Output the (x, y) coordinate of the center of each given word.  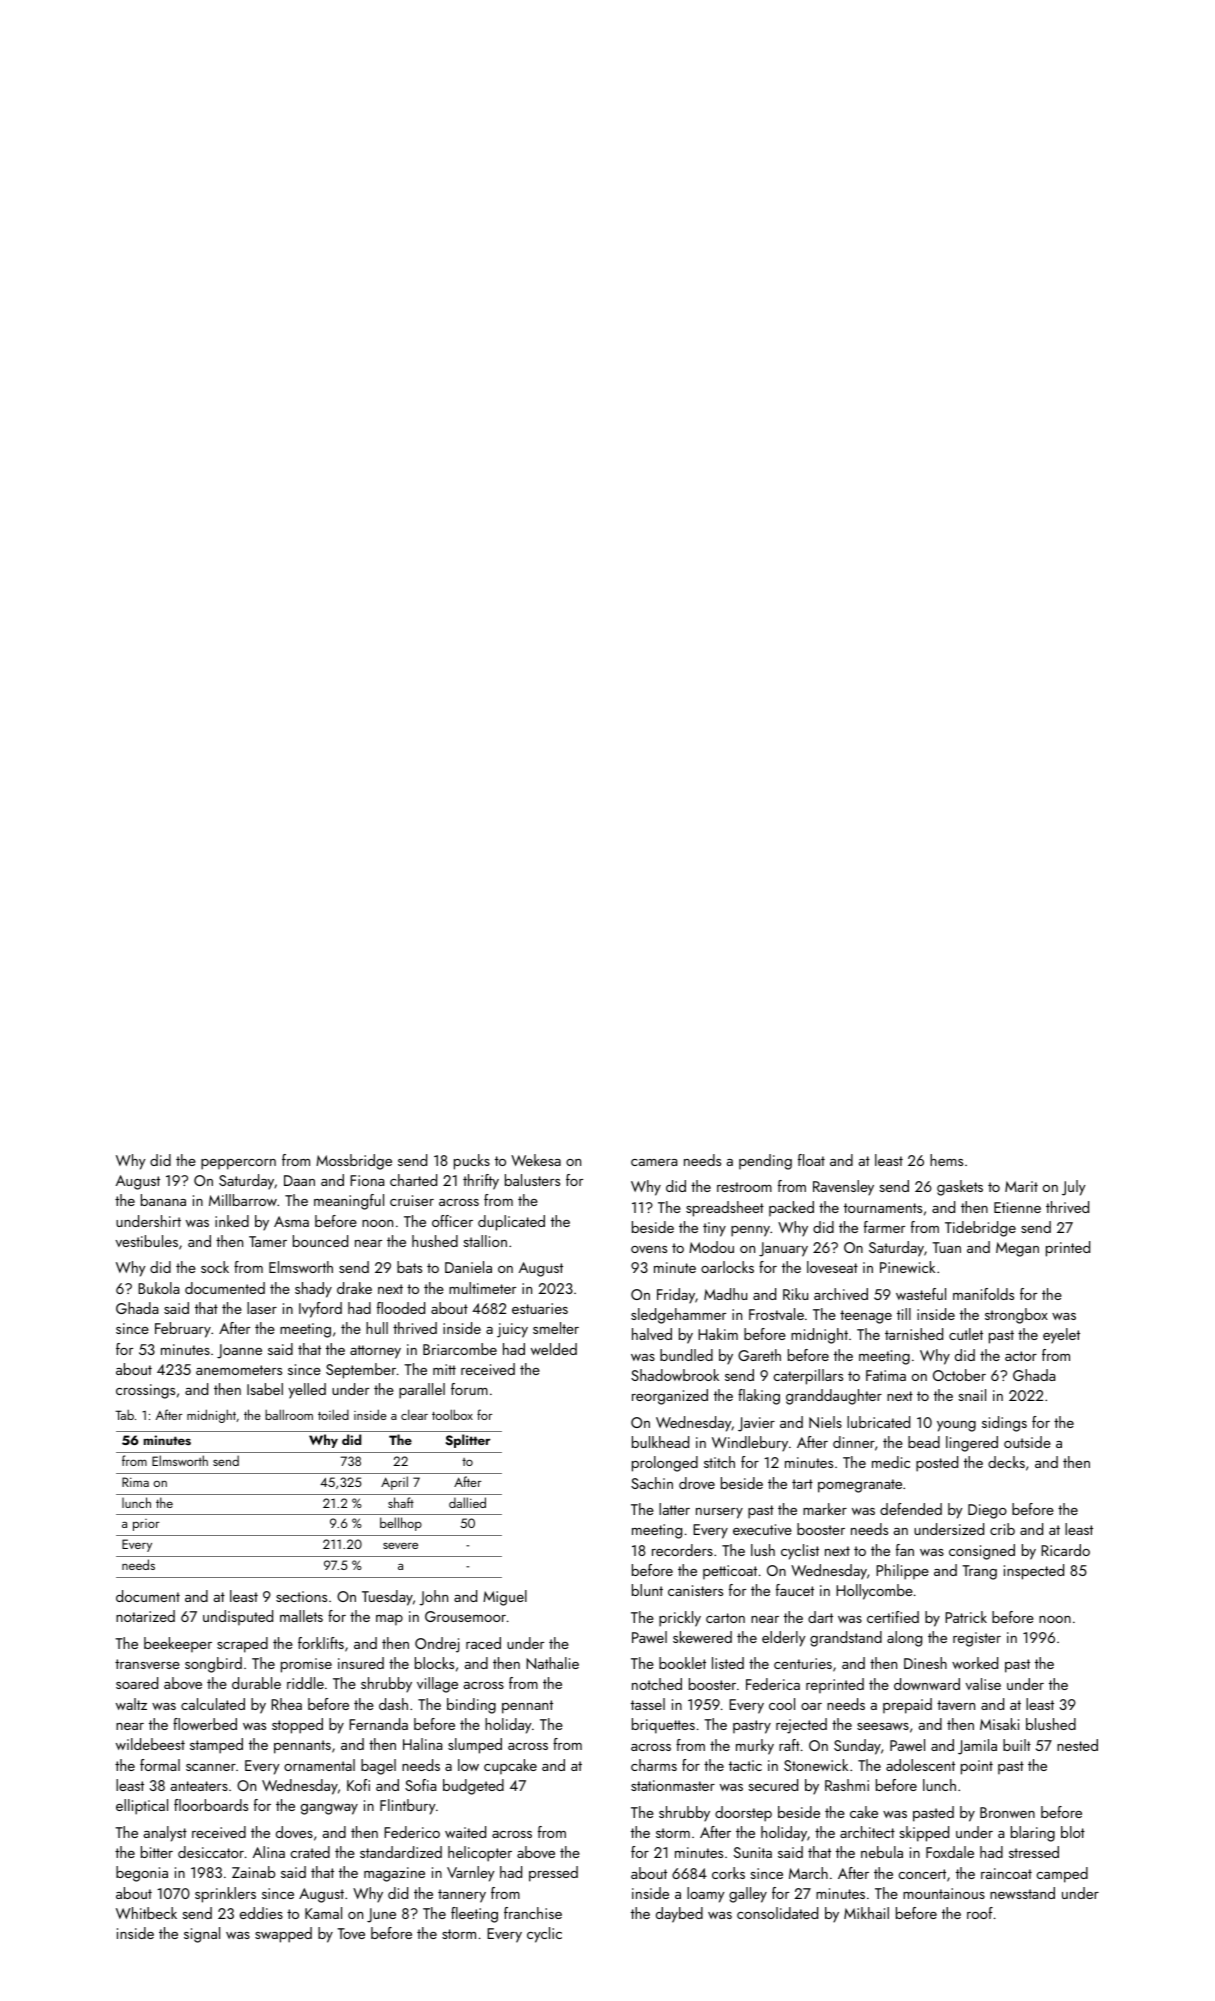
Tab (124, 1415)
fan (905, 1550)
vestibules (147, 1241)
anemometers (239, 1370)
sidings (1004, 1424)
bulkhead (660, 1442)
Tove (351, 1933)
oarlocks (727, 1267)
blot (1073, 1832)
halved (652, 1334)
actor (1021, 1356)
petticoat (730, 1572)
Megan (1017, 1249)
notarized (145, 1616)
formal (160, 1765)
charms (654, 1765)
